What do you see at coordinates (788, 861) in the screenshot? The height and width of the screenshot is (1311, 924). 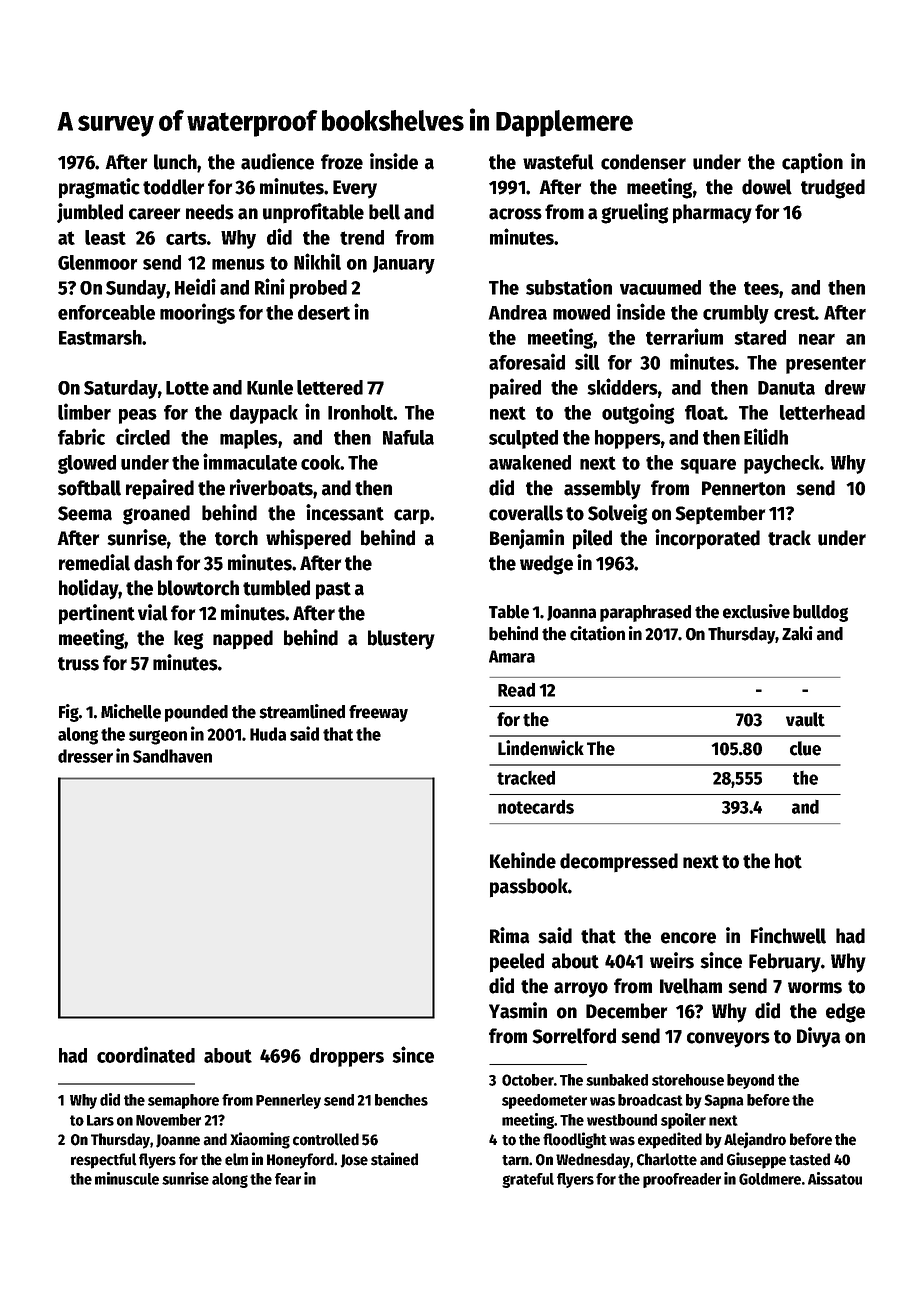 I see `hot` at bounding box center [788, 861].
